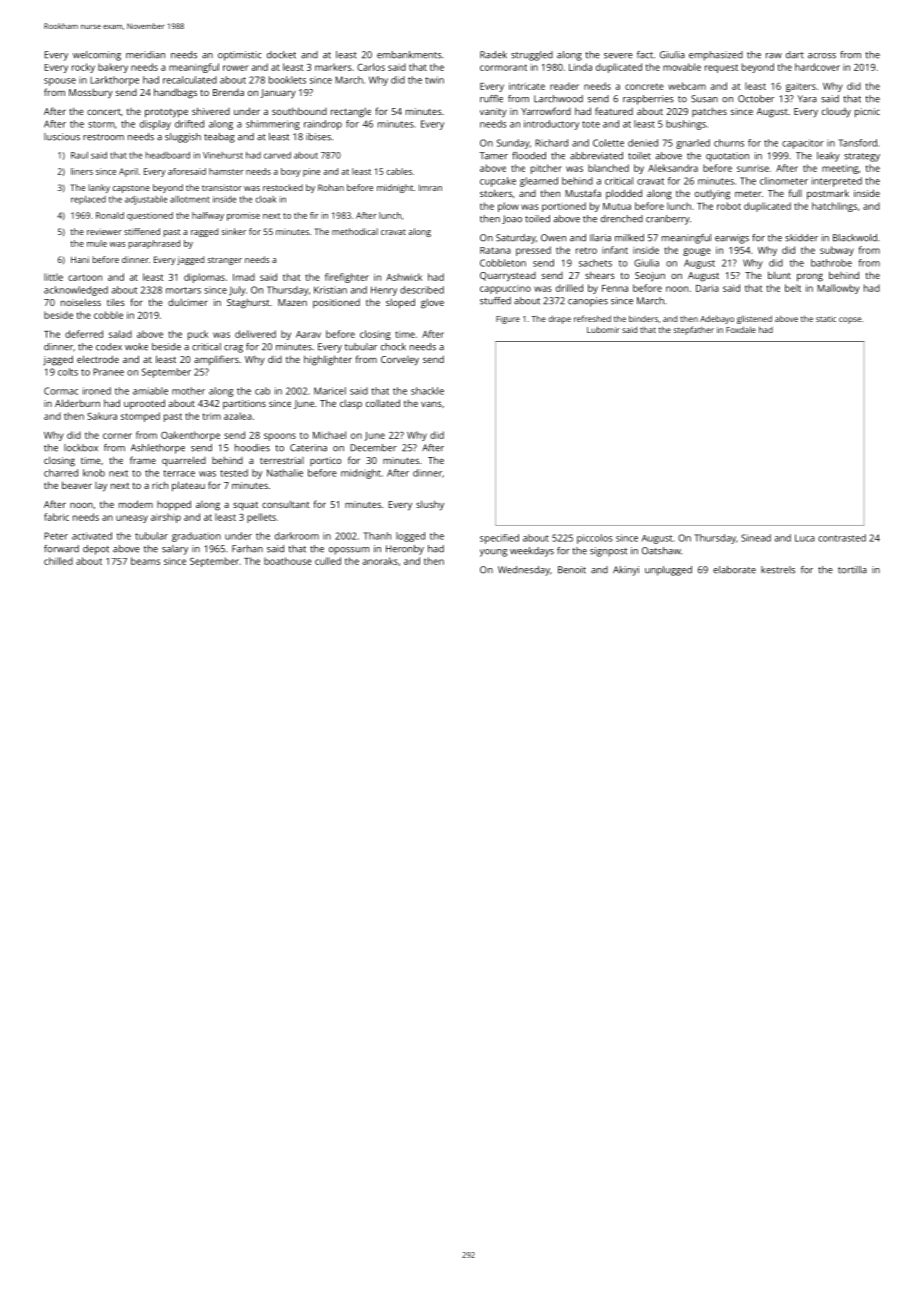 The height and width of the screenshot is (1308, 924). I want to click on struggled, so click(532, 56).
